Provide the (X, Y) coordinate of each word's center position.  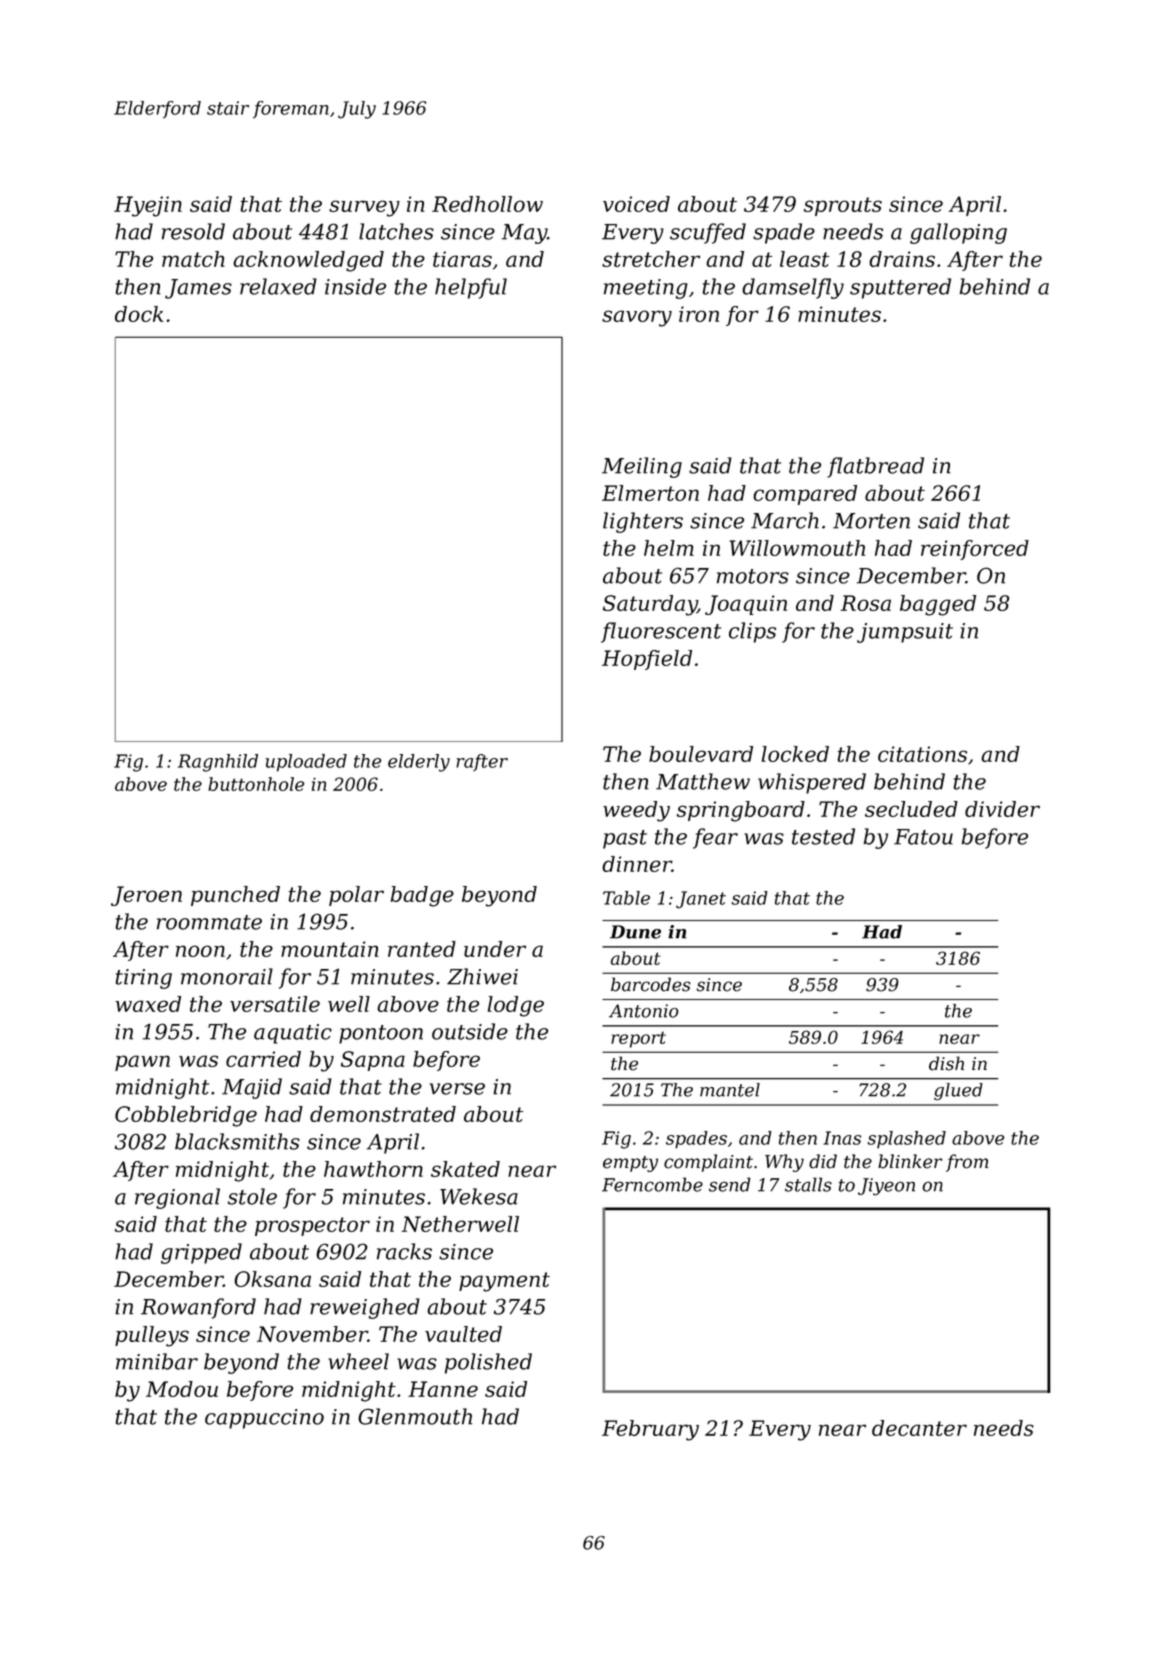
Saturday (650, 605)
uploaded (306, 763)
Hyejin (148, 206)
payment (504, 1282)
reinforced (975, 550)
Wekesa (479, 1196)
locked (795, 754)
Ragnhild (218, 763)
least (804, 259)
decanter (919, 1428)
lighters (643, 522)
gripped (201, 1253)
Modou (182, 1389)
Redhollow (487, 204)
